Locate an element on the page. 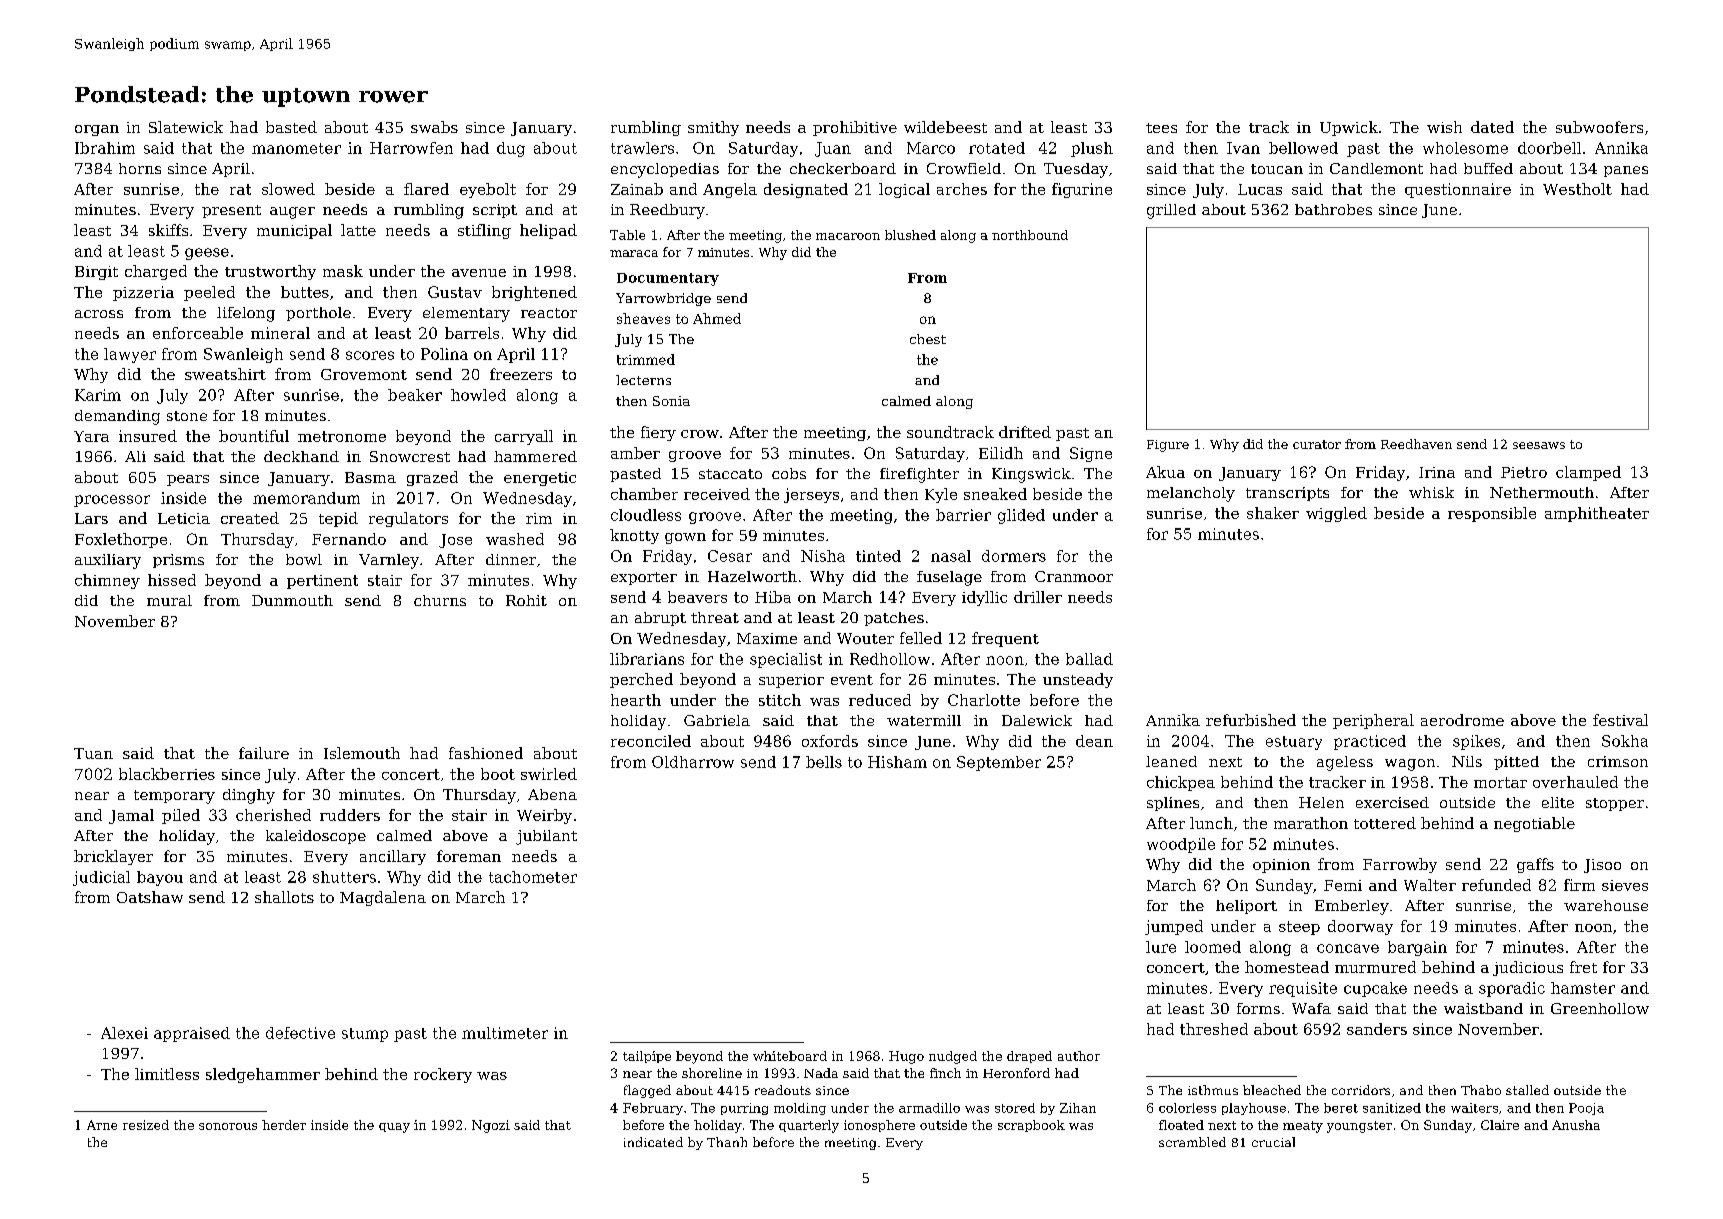 Image resolution: width=1723 pixels, height=1219 pixels. blackberries is located at coordinates (167, 774).
